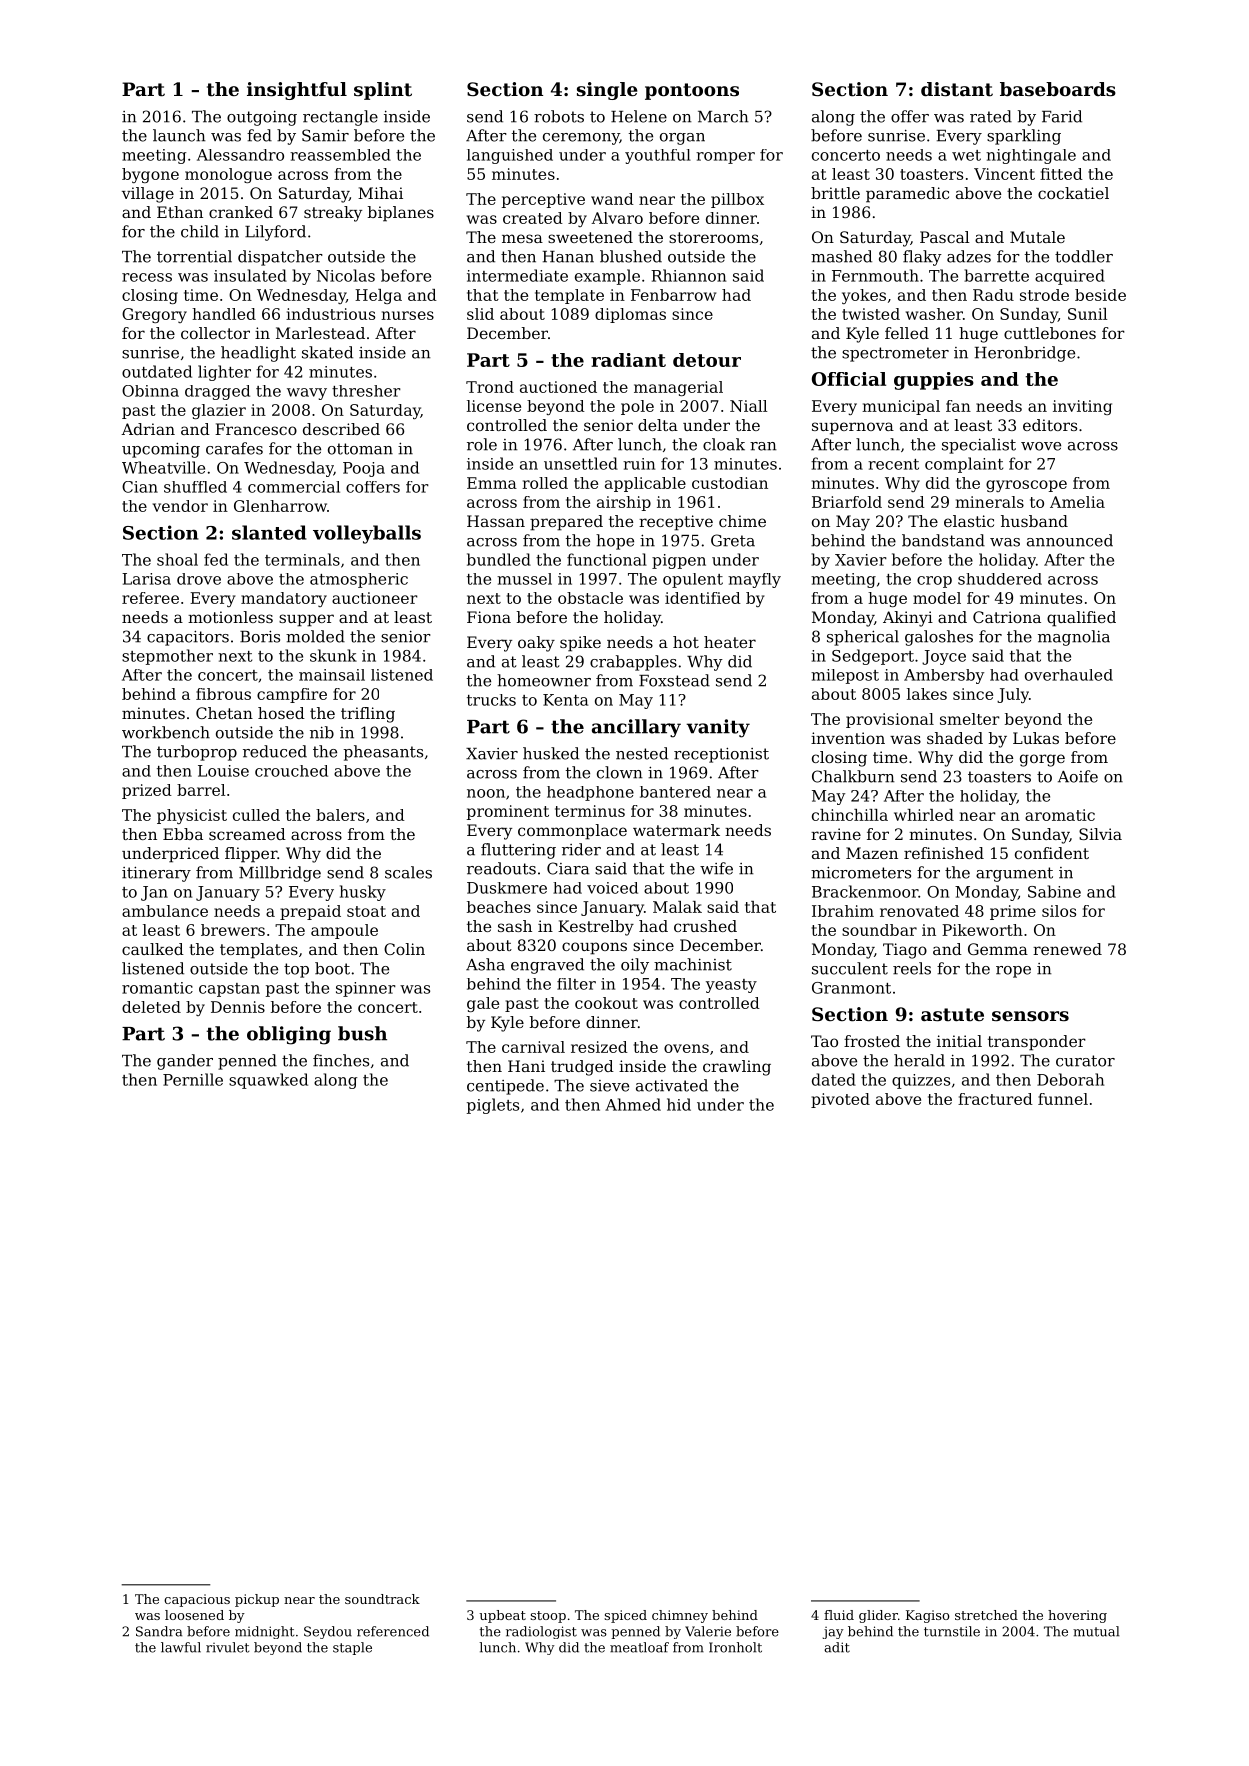  I want to click on referenced, so click(393, 1631).
